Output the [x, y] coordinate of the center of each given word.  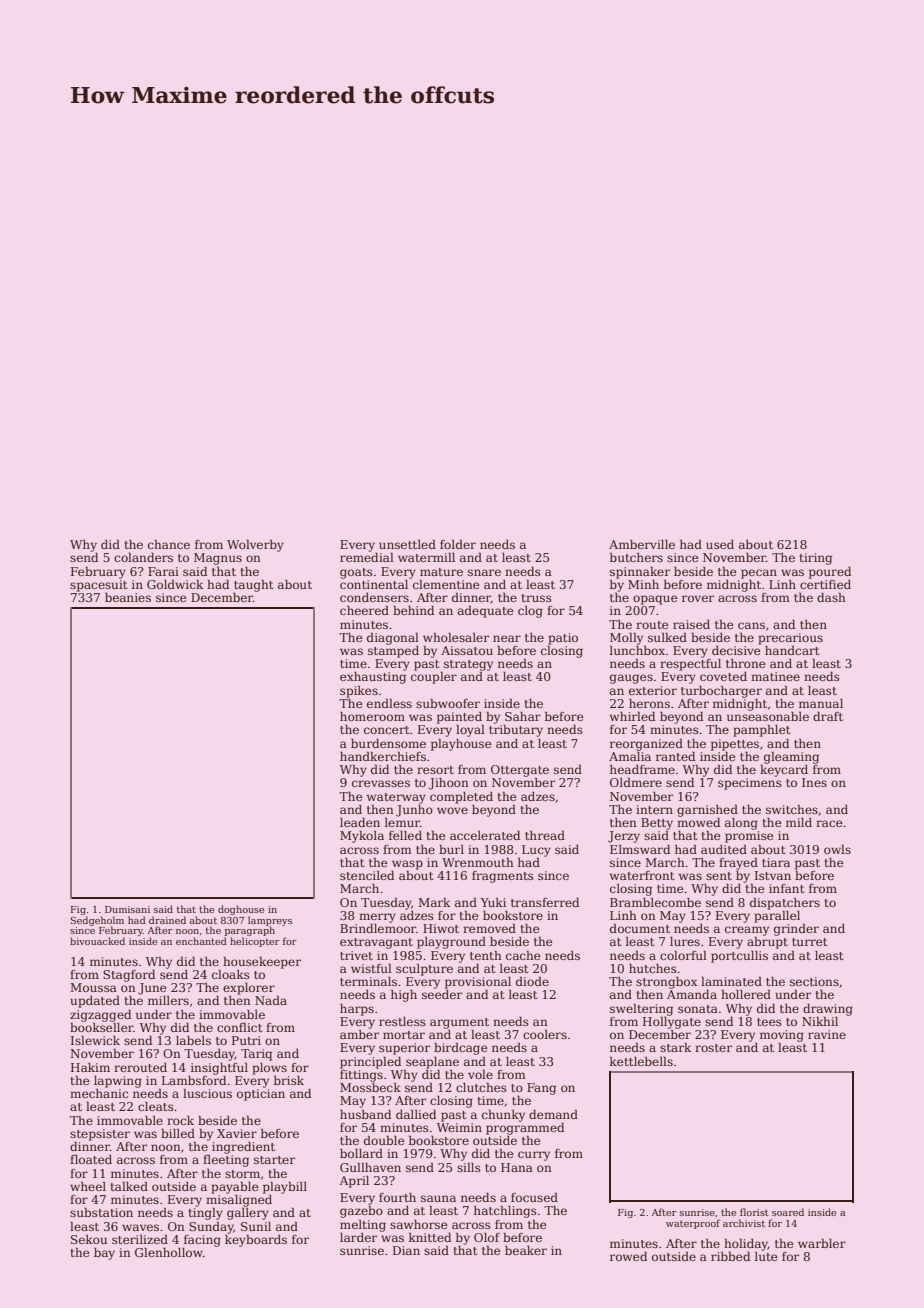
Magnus [218, 559]
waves [140, 1227]
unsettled [407, 544]
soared [788, 1212]
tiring [815, 559]
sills [469, 1167]
